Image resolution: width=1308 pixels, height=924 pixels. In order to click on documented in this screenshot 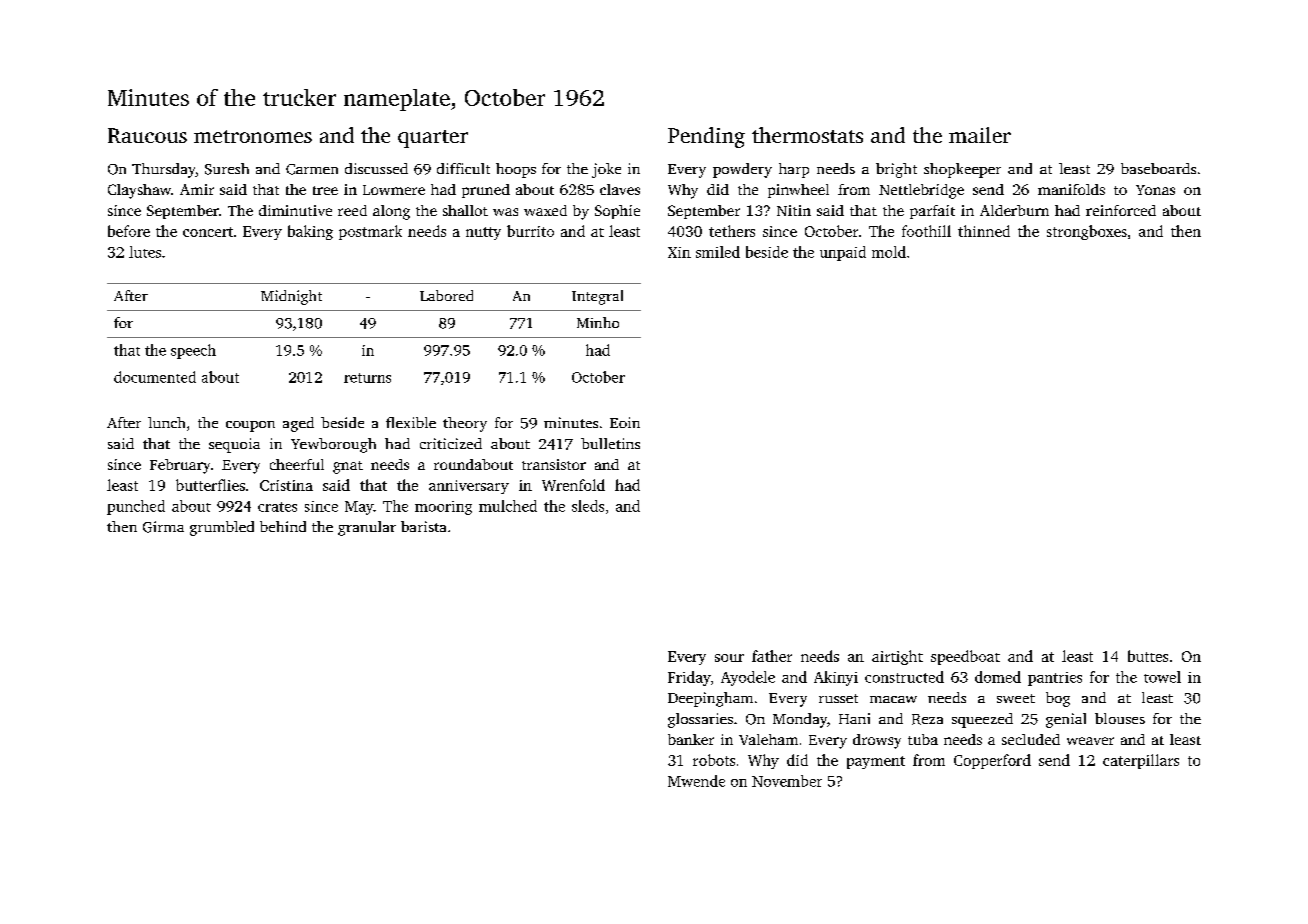, I will do `click(155, 377)`.
